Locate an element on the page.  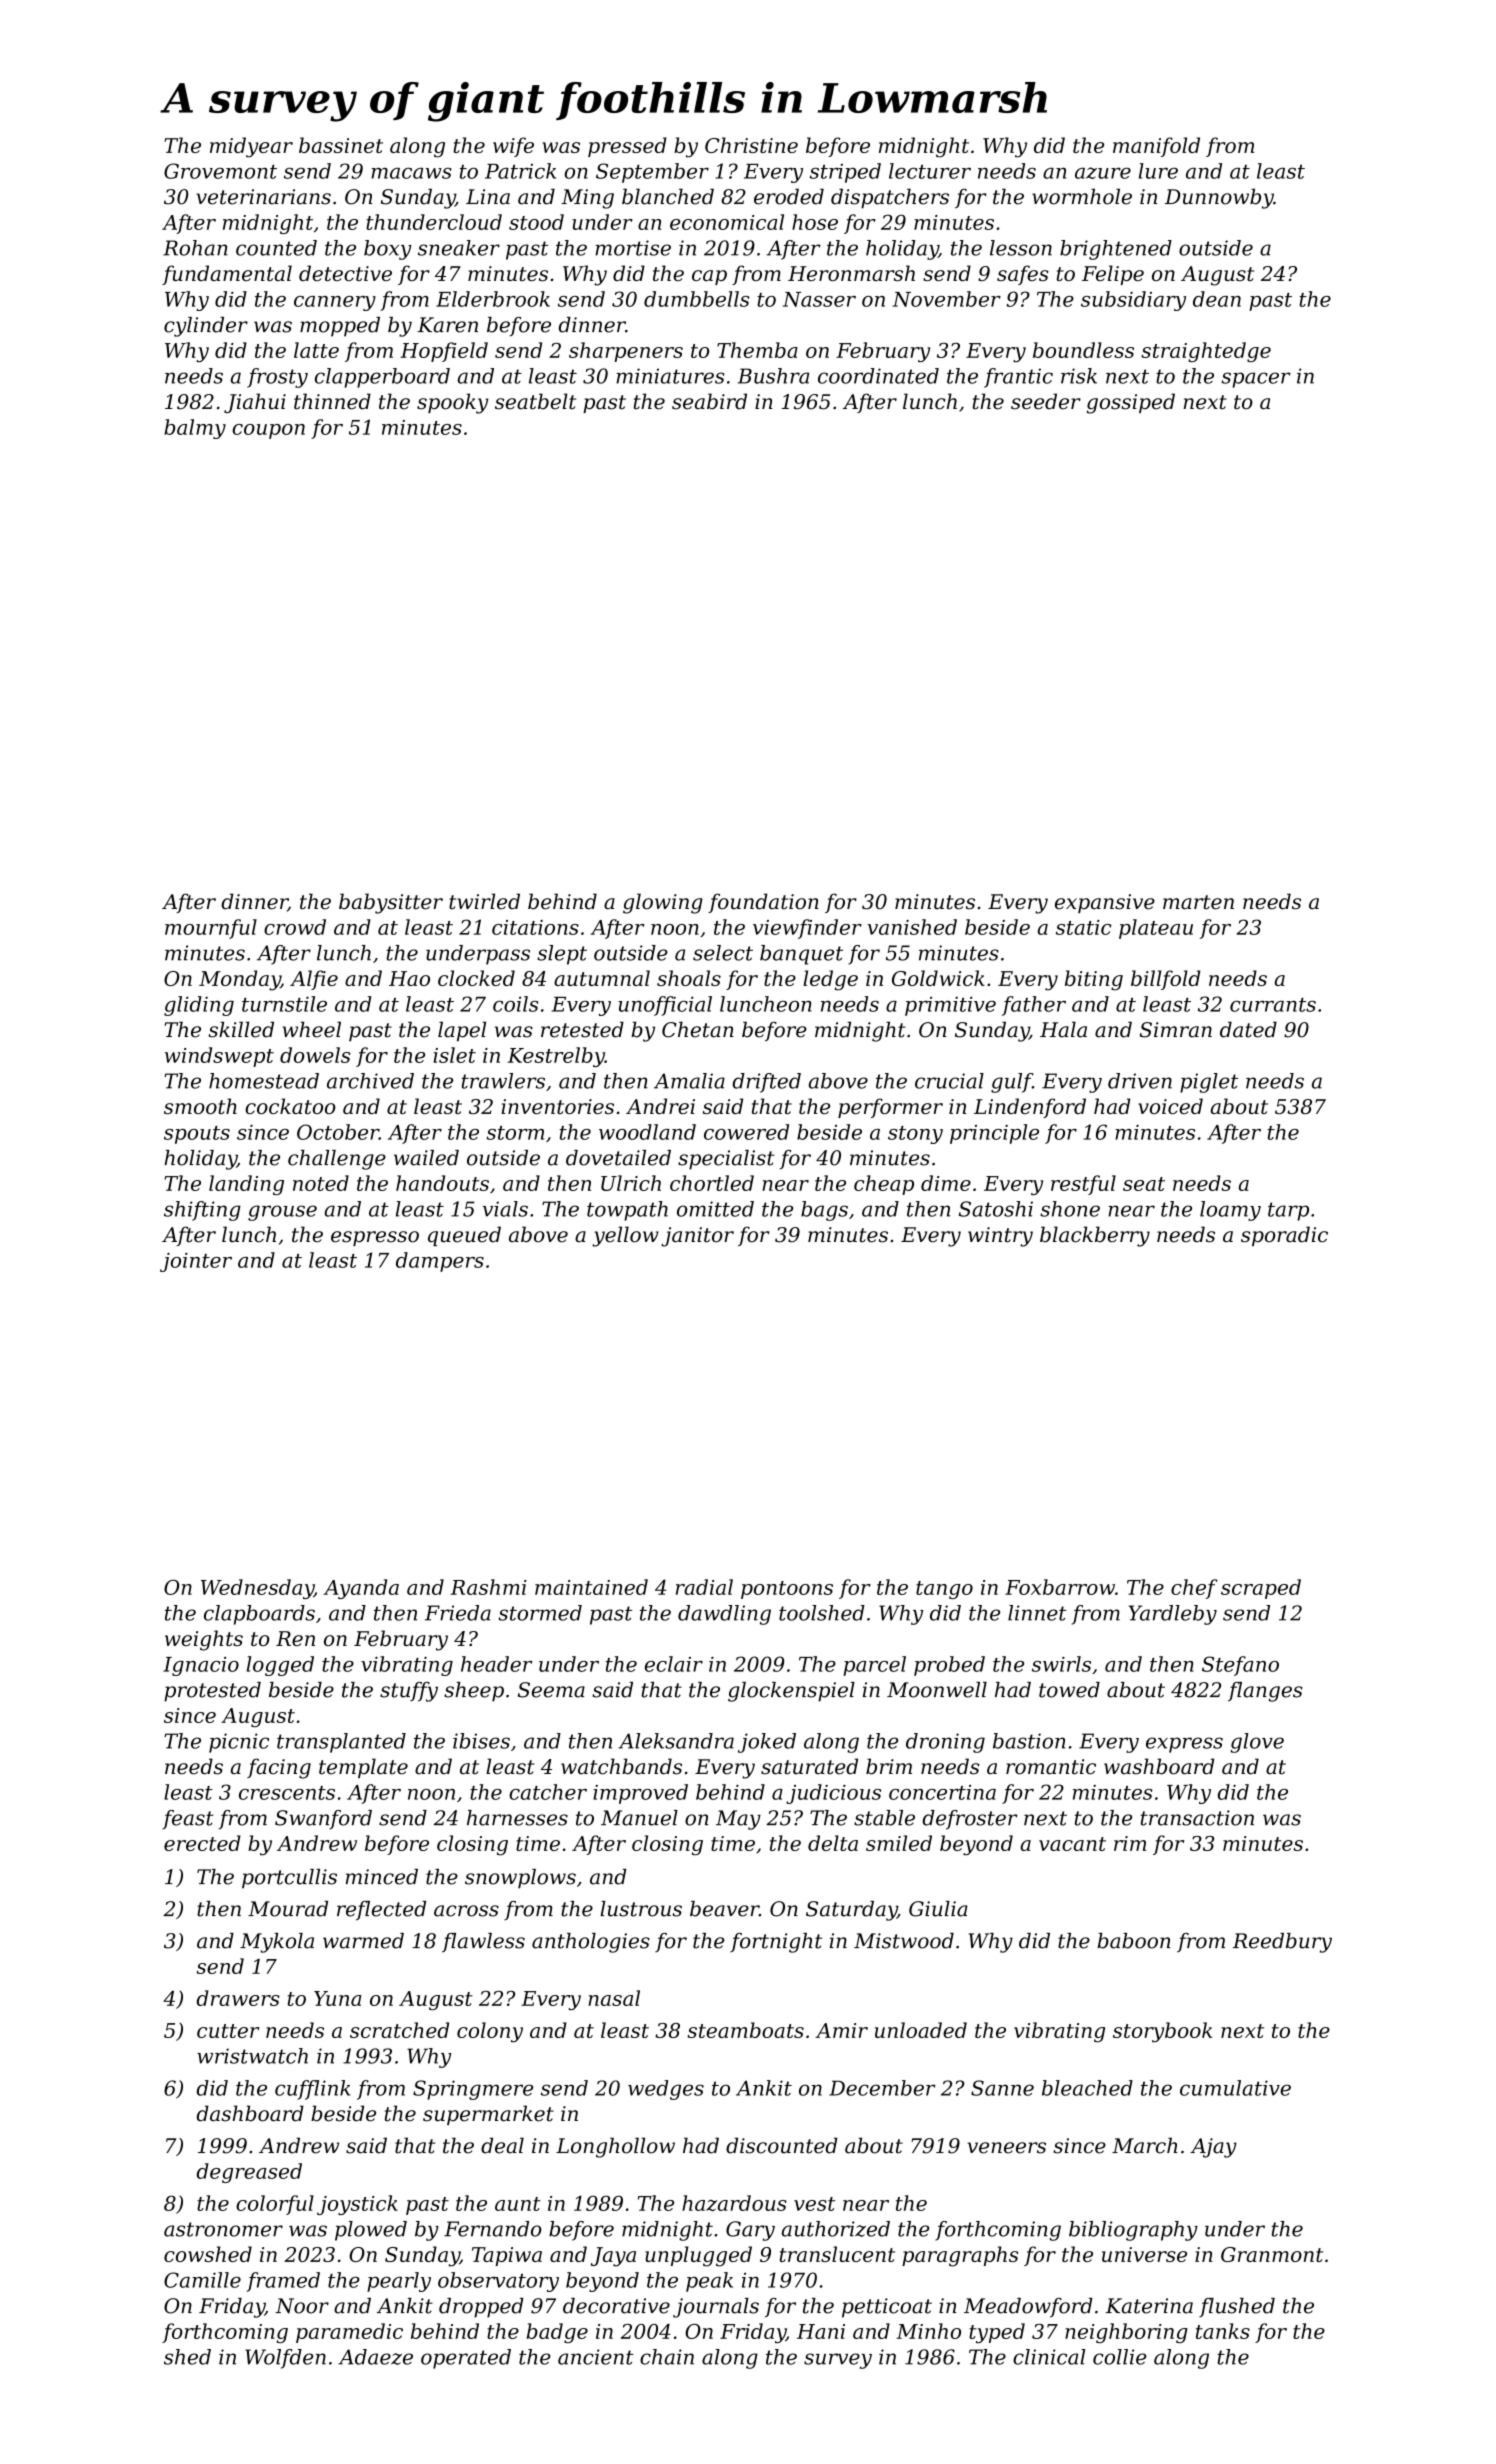
Christine is located at coordinates (751, 145).
